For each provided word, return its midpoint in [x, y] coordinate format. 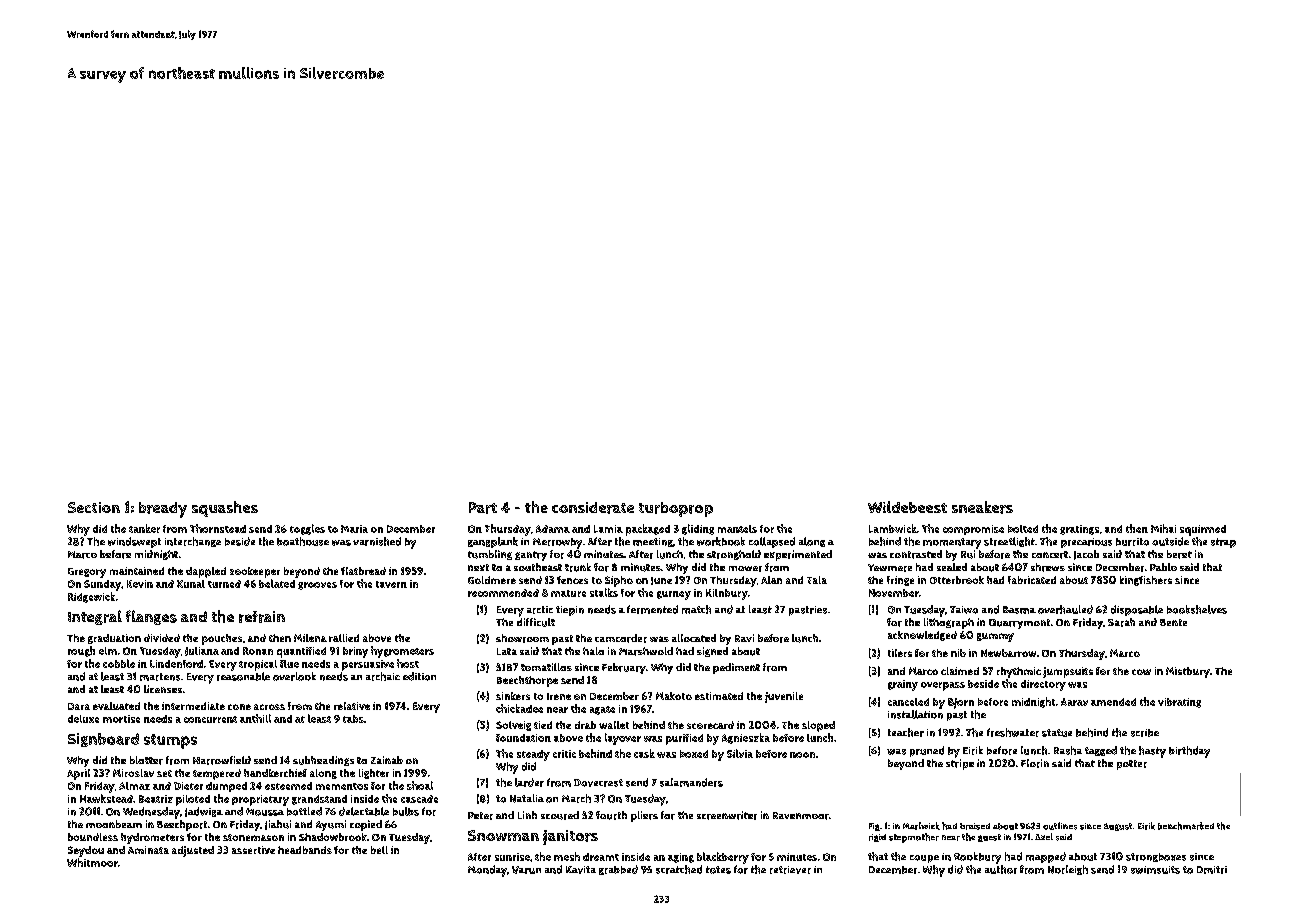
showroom [522, 638]
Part [483, 508]
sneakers [982, 507]
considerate [593, 508]
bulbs [406, 811]
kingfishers [1146, 581]
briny [355, 652]
